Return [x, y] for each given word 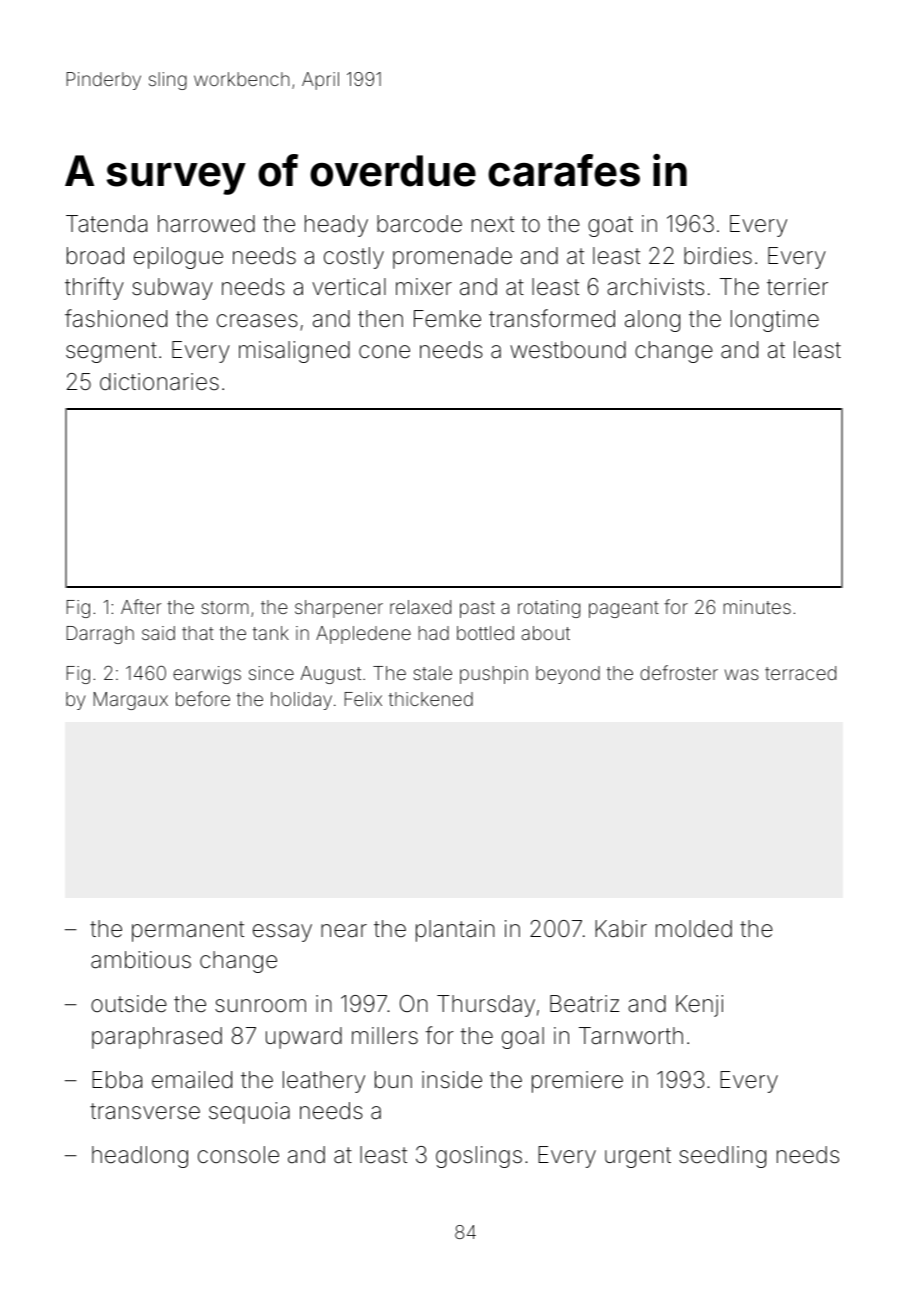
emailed [192, 1080]
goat [610, 226]
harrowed [206, 224]
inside [452, 1079]
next [493, 224]
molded [694, 929]
